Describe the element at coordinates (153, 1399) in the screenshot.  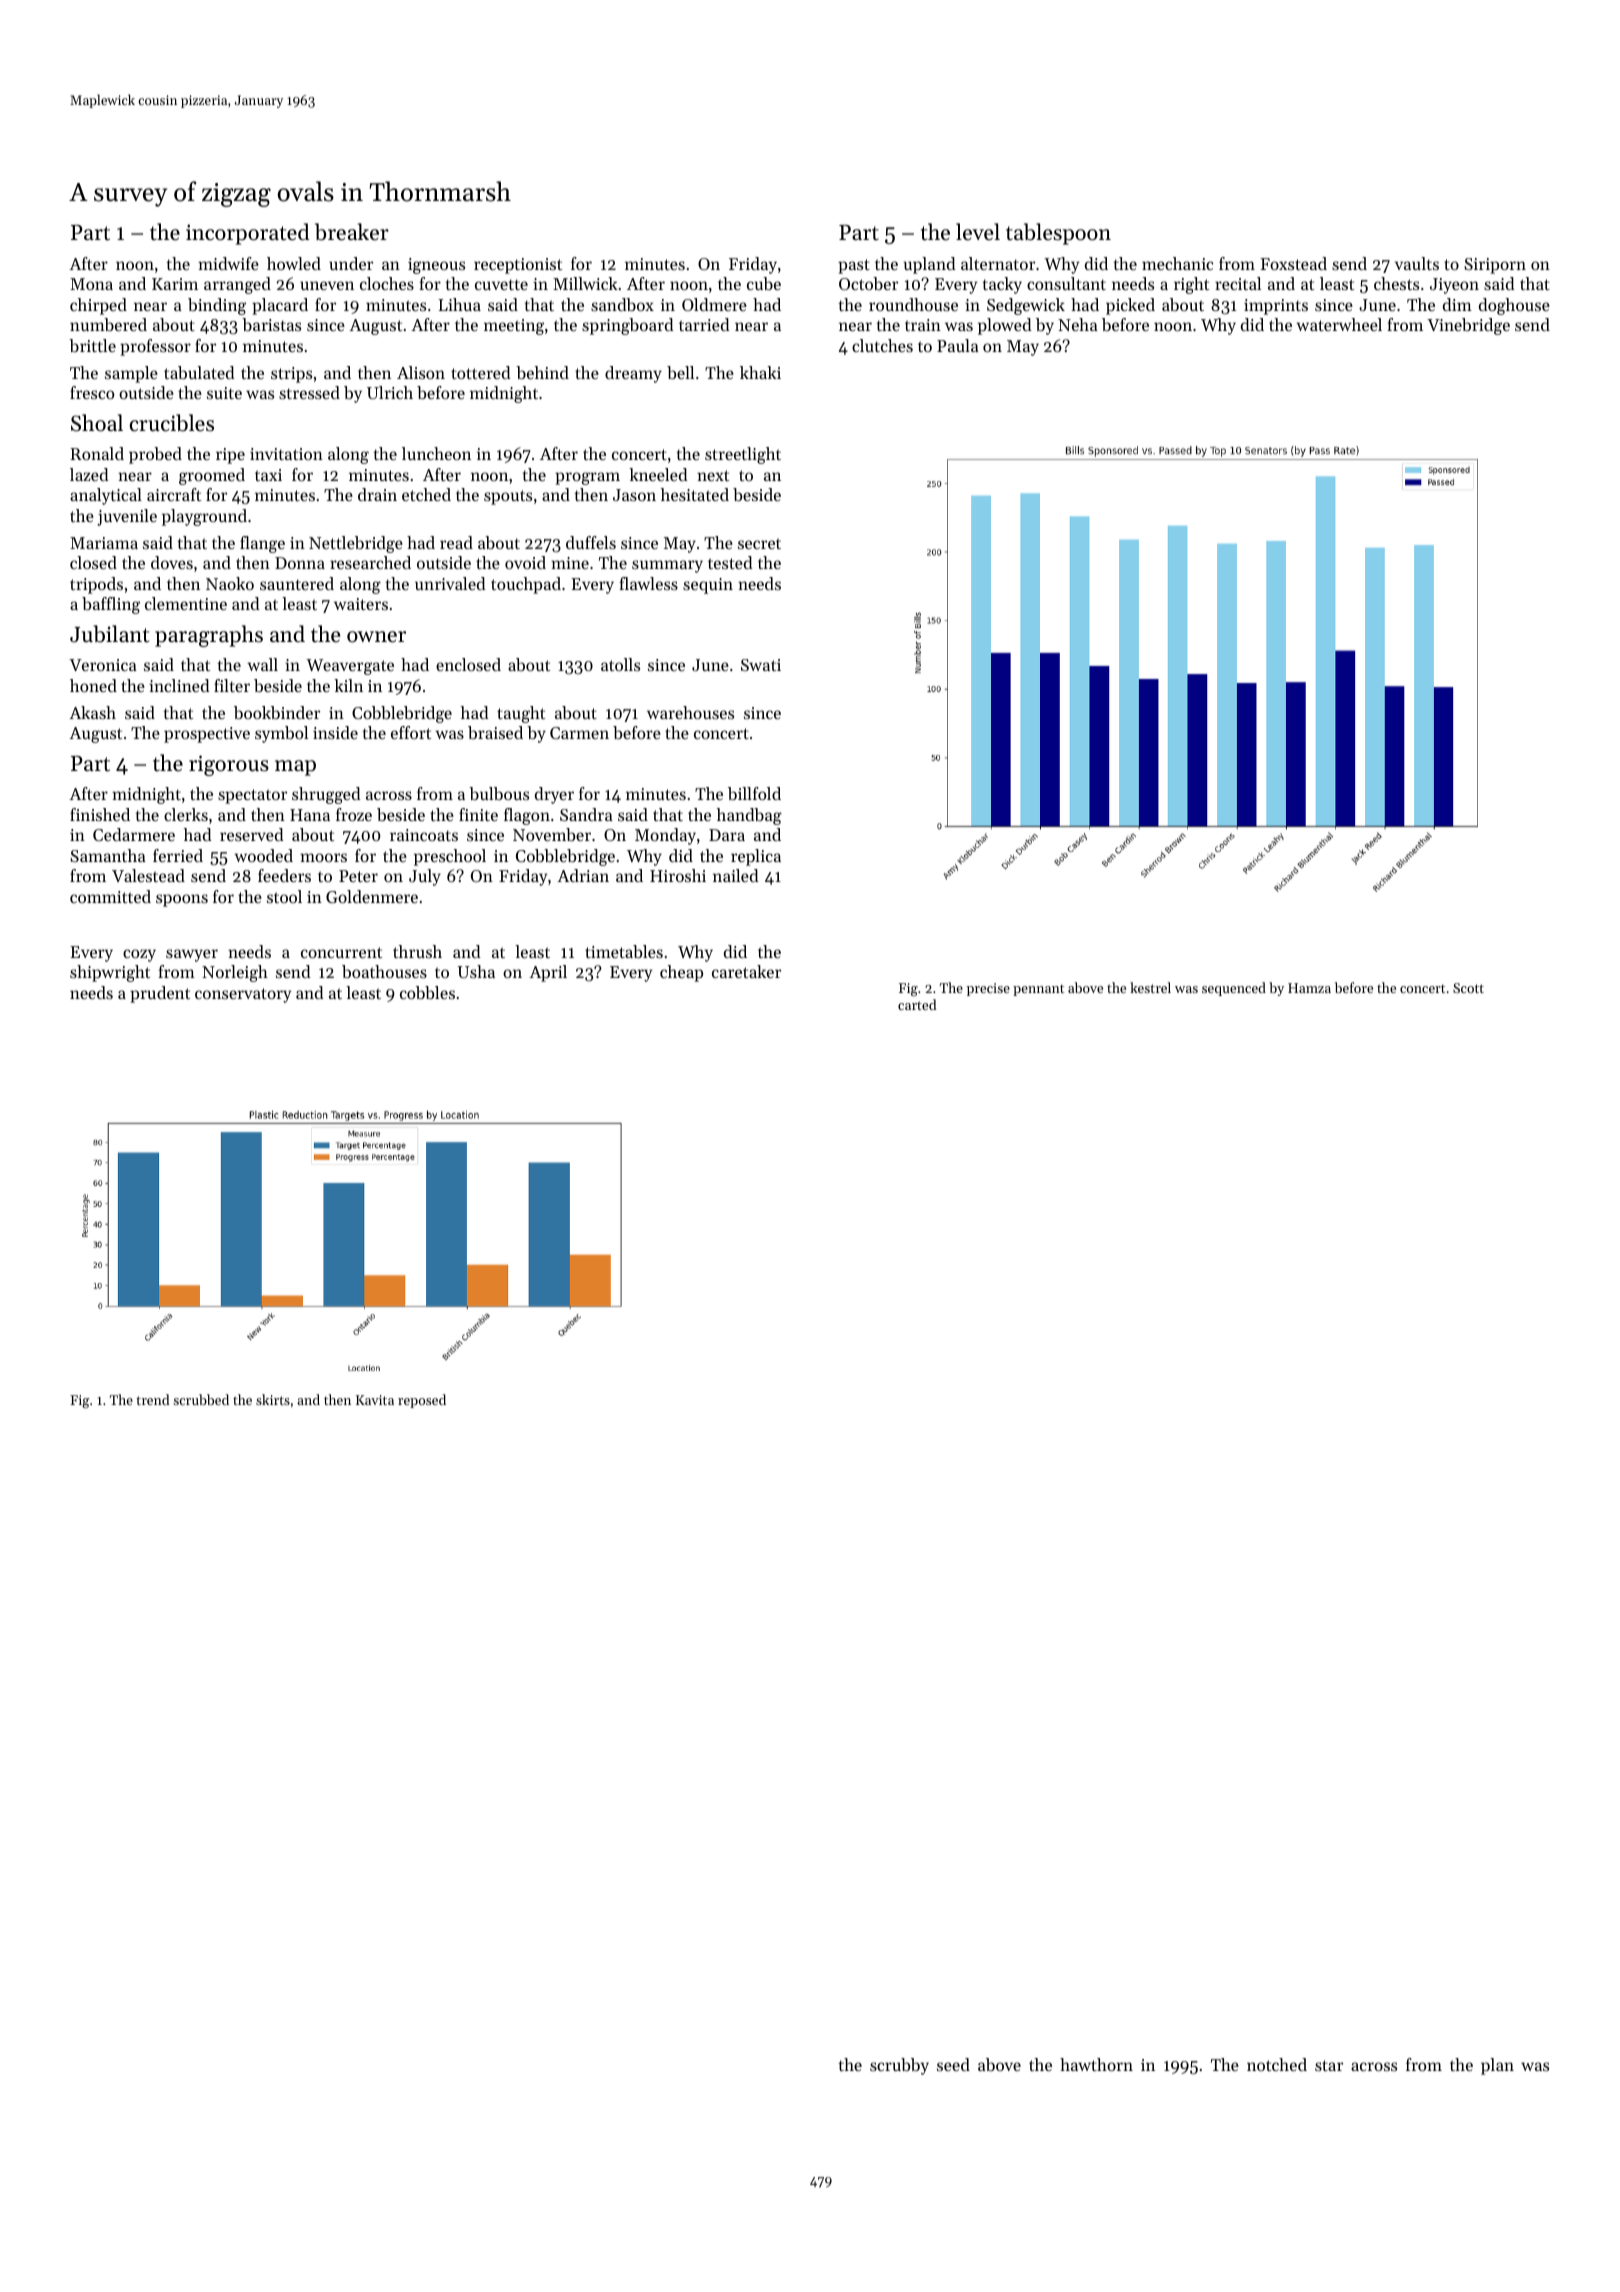
I see `trend` at that location.
